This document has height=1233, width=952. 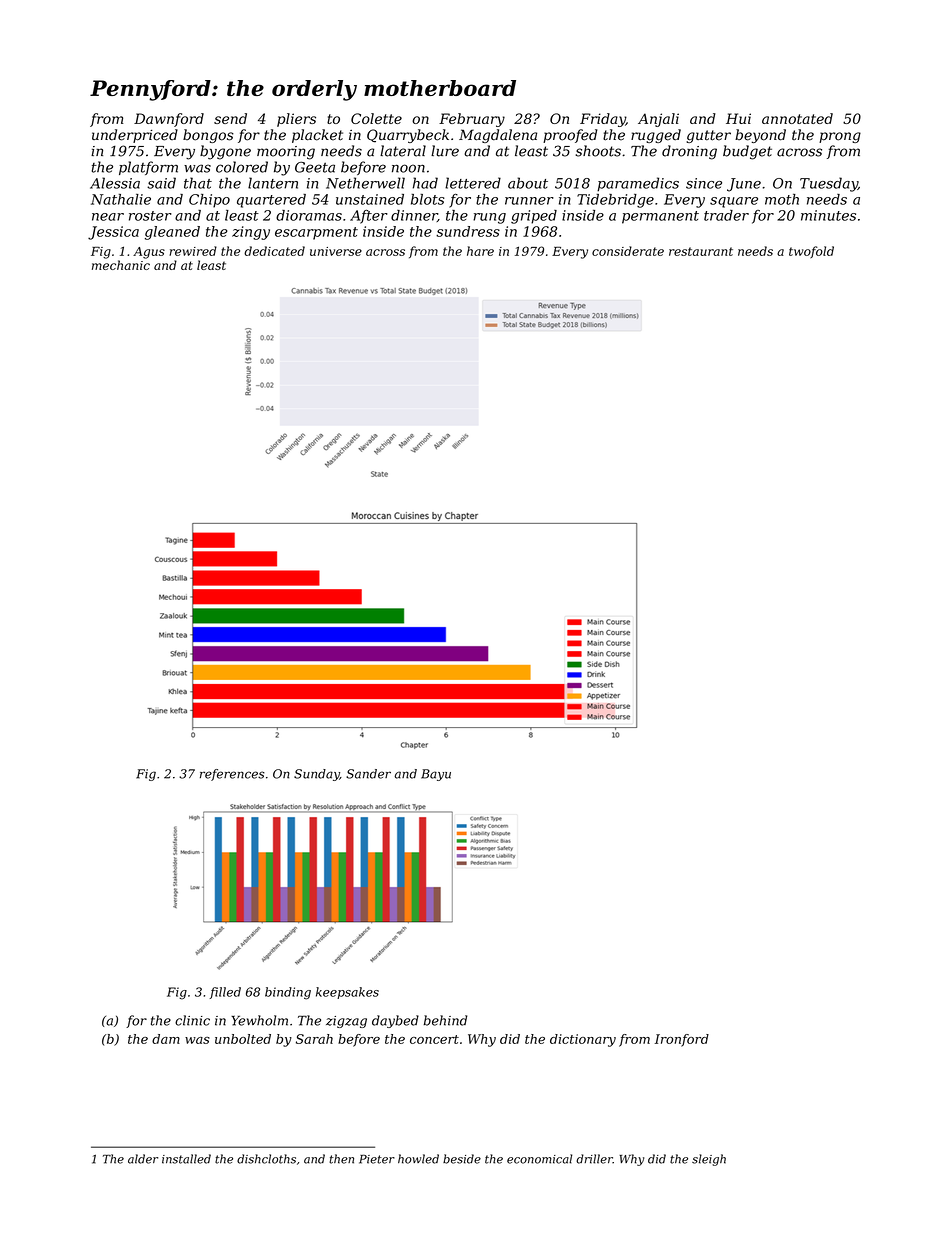 What do you see at coordinates (232, 775) in the document?
I see `references` at bounding box center [232, 775].
